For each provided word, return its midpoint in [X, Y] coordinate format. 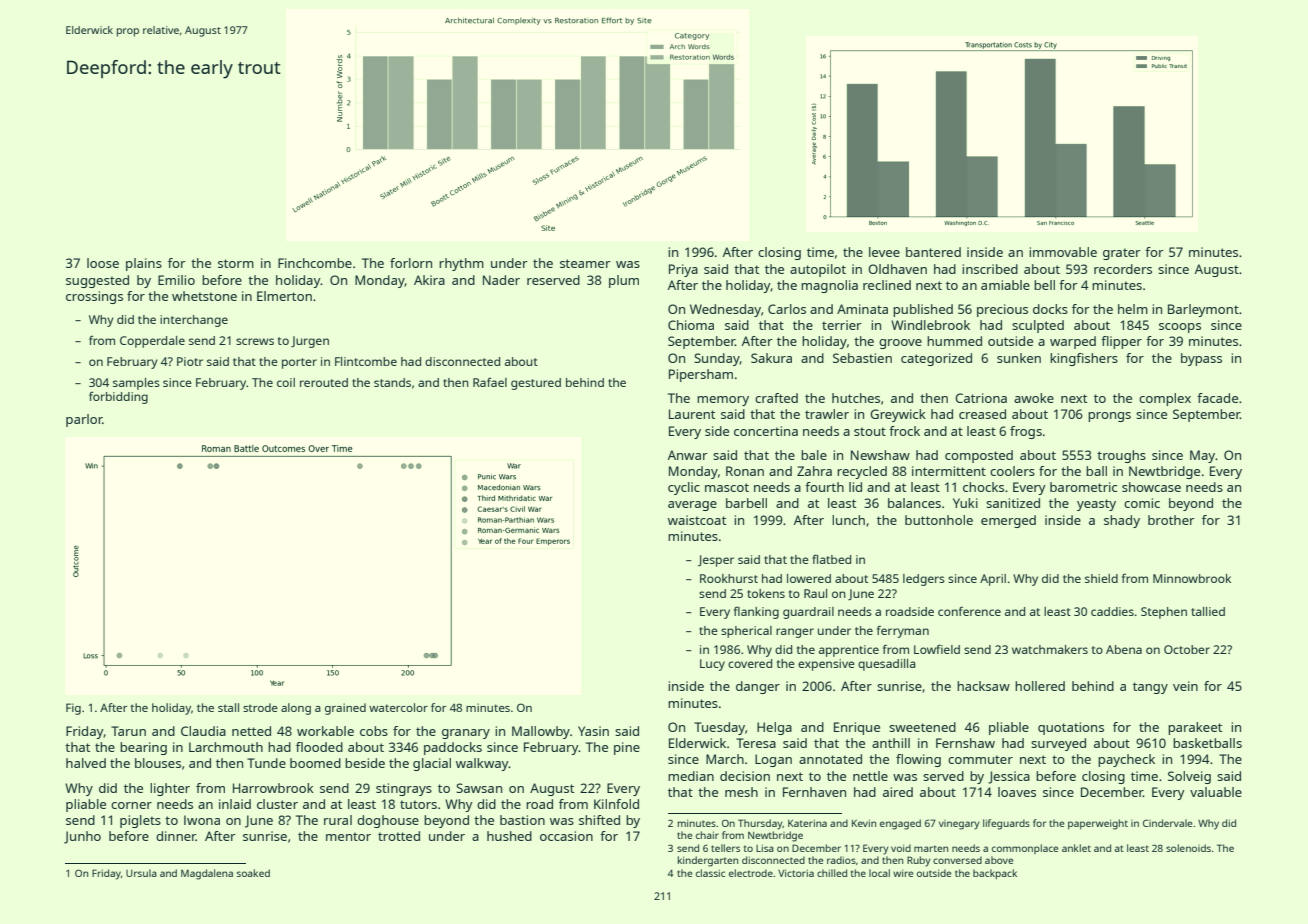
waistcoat [697, 520]
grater [1122, 254]
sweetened [922, 727]
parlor [84, 420]
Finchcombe [315, 263]
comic [1142, 503]
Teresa [756, 743]
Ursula [141, 873]
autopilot [818, 270]
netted [251, 731]
